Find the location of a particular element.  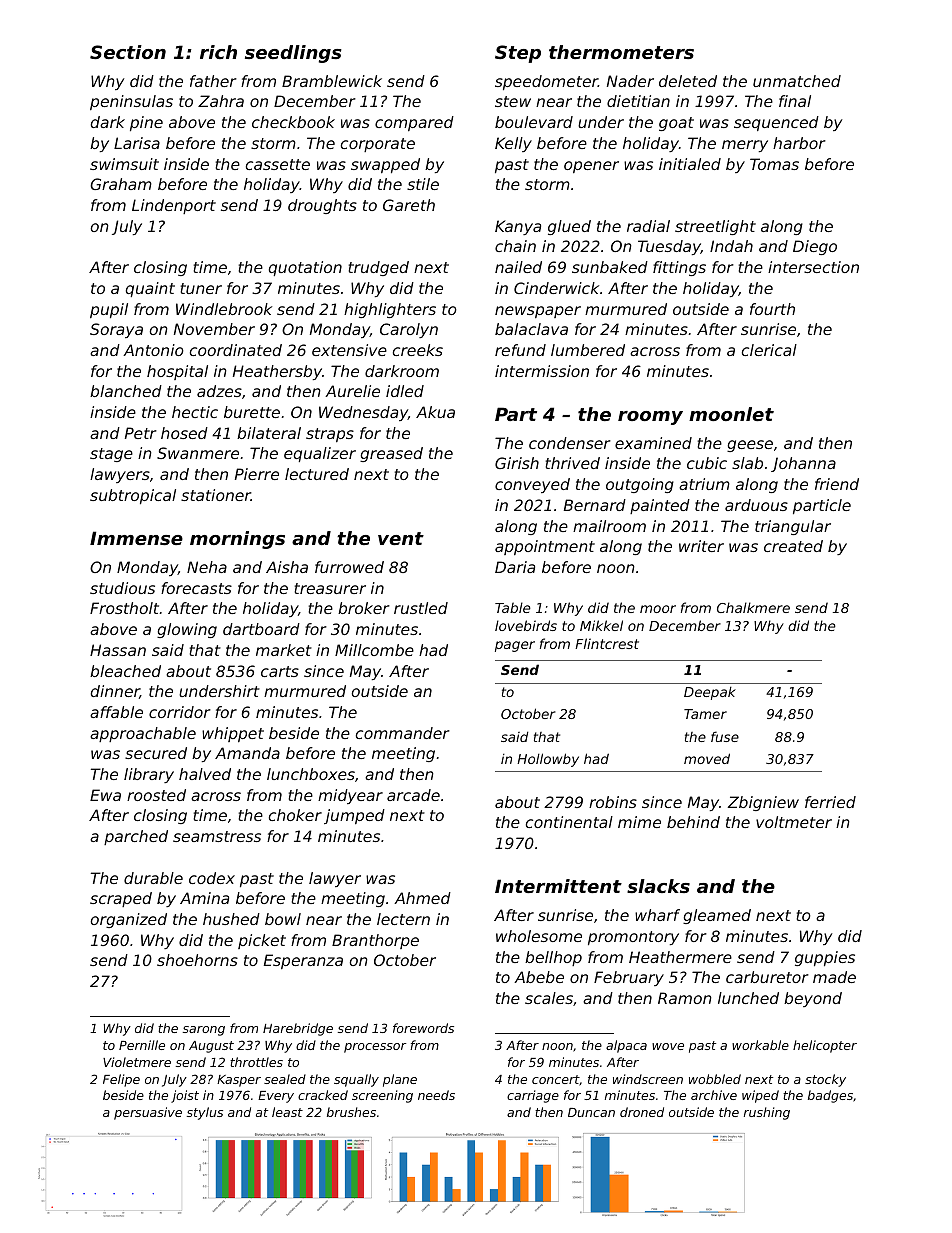

scraped is located at coordinates (121, 899).
